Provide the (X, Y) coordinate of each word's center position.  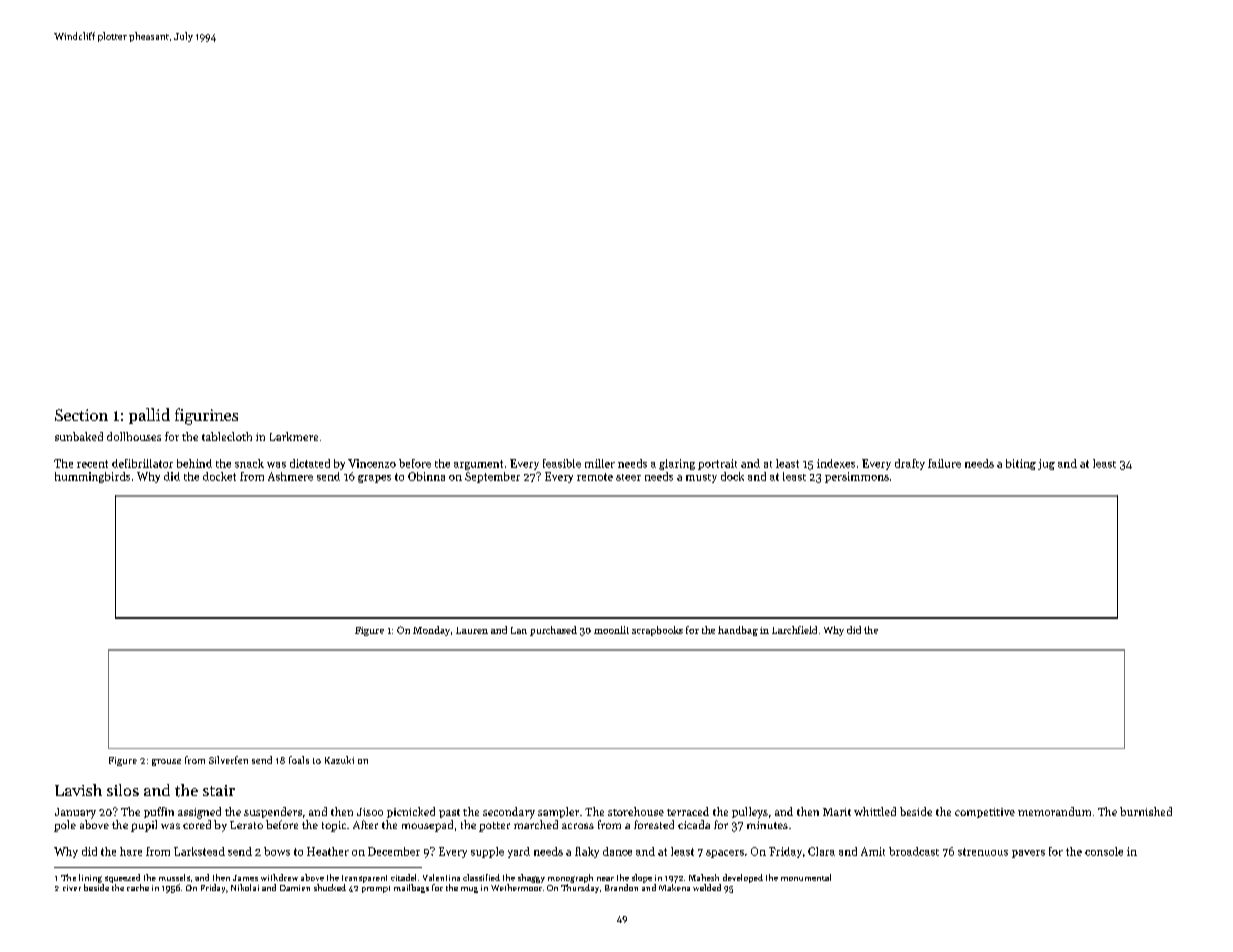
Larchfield (794, 630)
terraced (688, 811)
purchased (553, 631)
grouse (166, 762)
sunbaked (79, 436)
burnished (1146, 811)
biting (1021, 464)
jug (1046, 464)
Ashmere (290, 476)
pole (65, 826)
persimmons (857, 477)
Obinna (426, 476)
